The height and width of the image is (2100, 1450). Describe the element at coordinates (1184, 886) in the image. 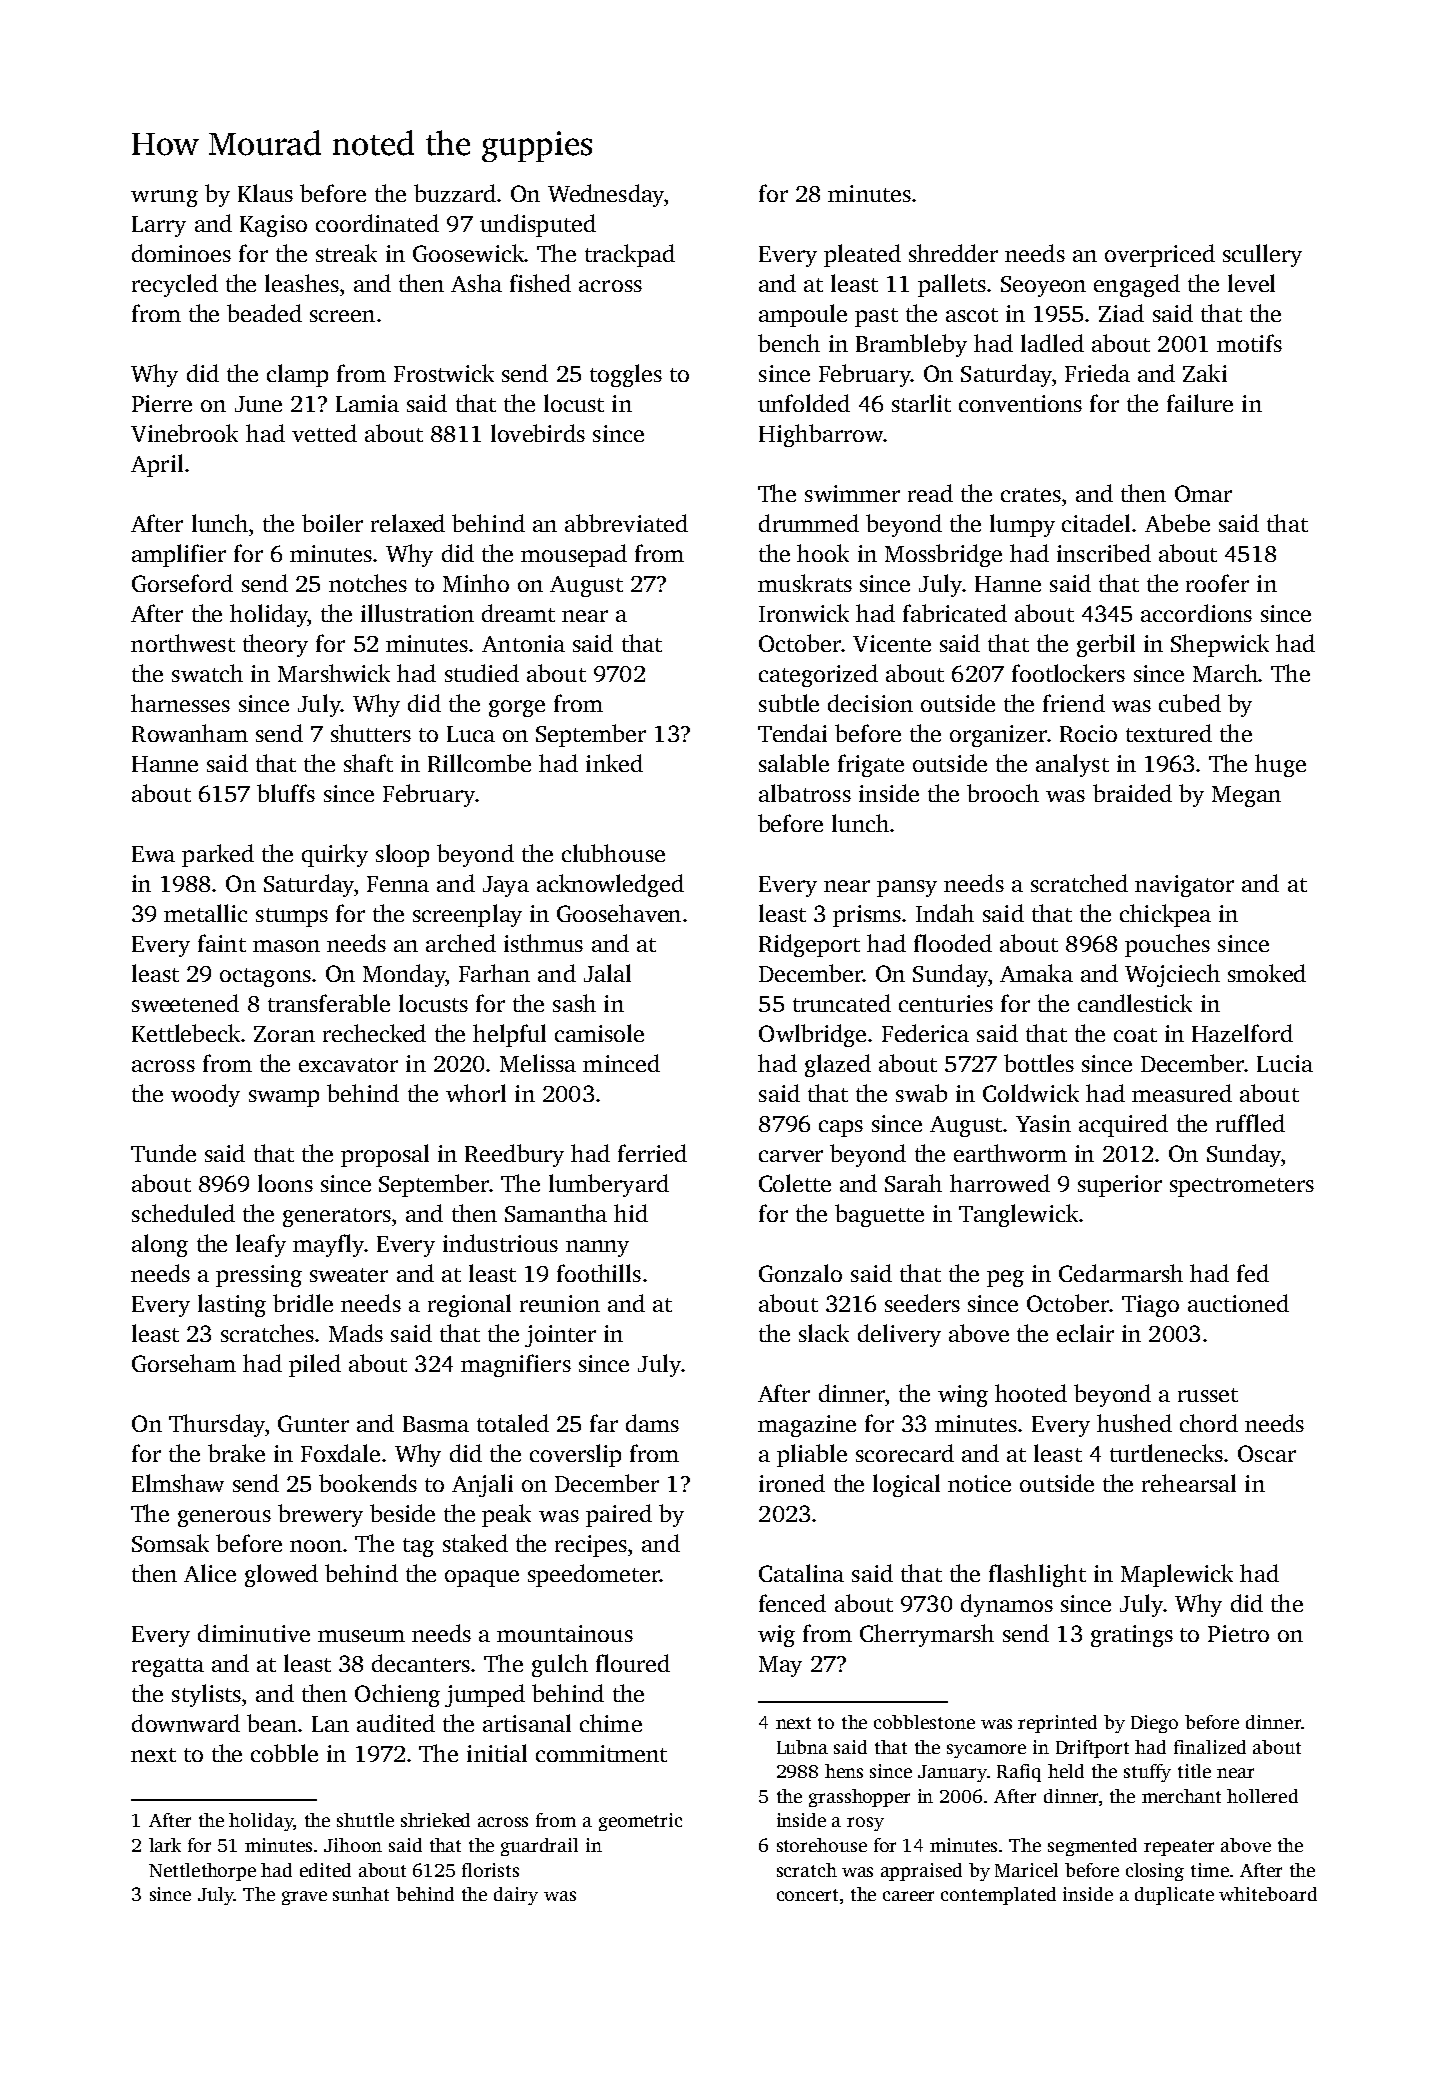

I see `navigator` at that location.
